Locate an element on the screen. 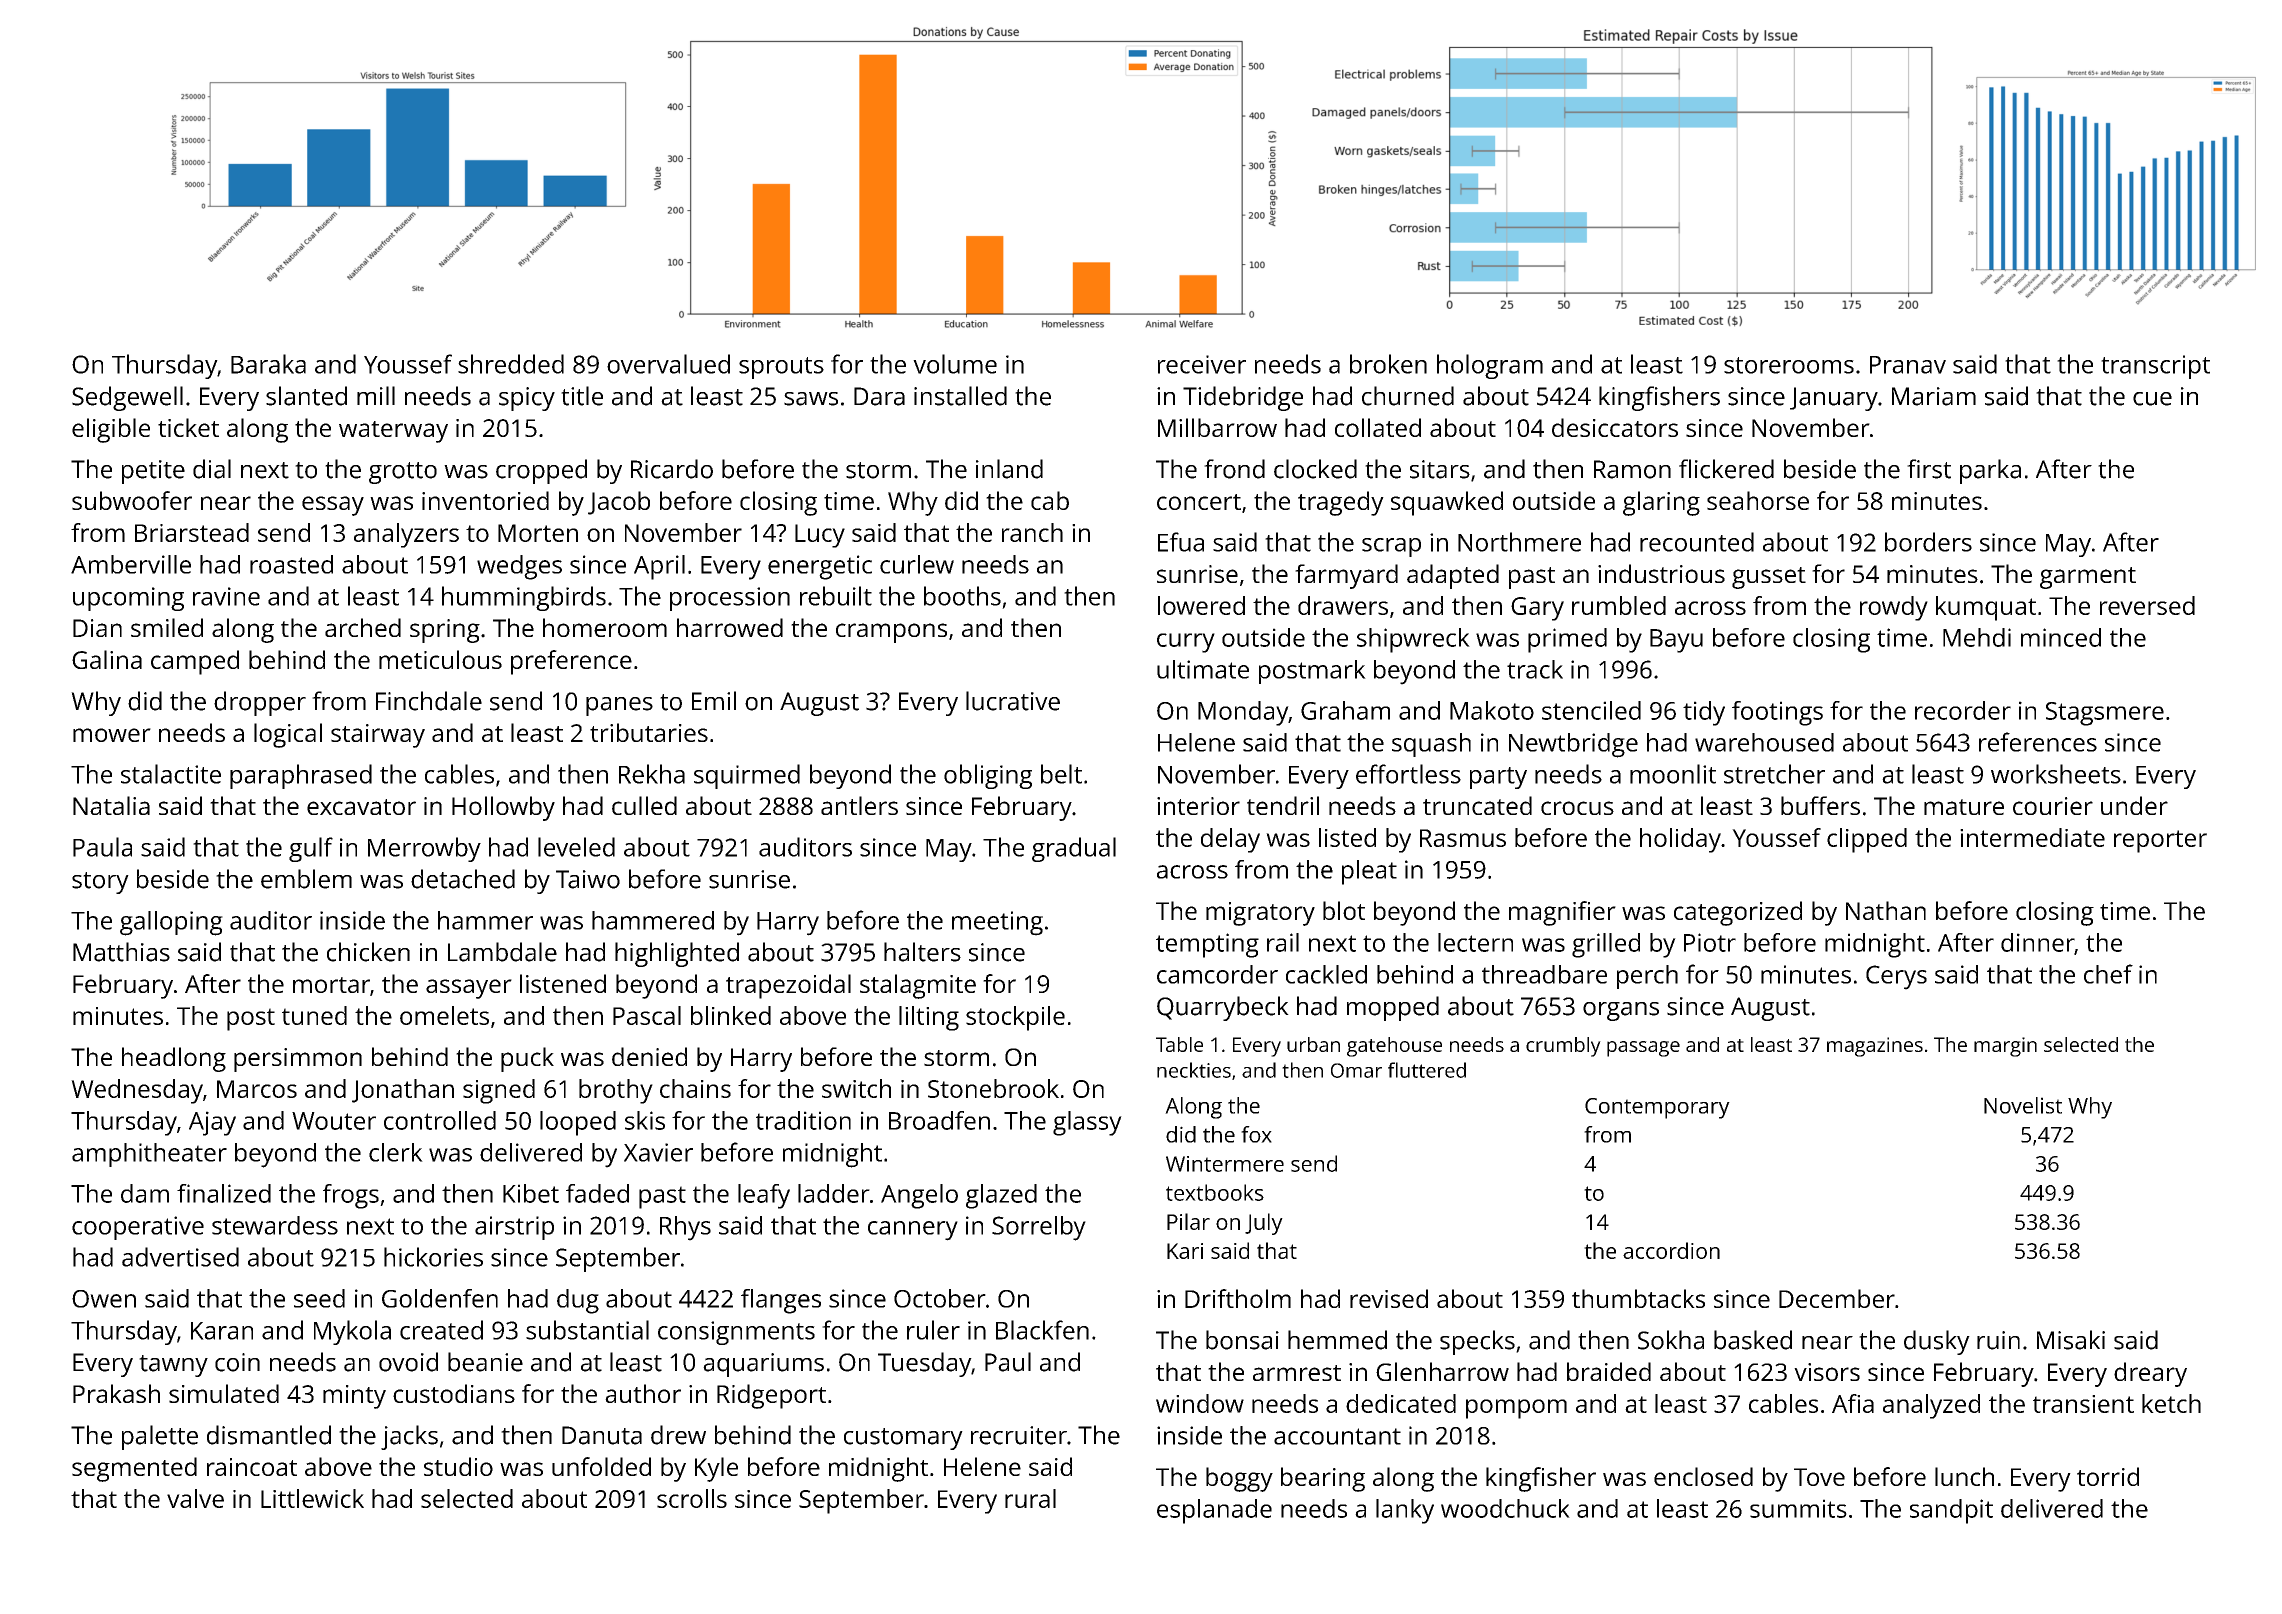 This screenshot has height=1614, width=2282. storerooms is located at coordinates (1789, 365).
